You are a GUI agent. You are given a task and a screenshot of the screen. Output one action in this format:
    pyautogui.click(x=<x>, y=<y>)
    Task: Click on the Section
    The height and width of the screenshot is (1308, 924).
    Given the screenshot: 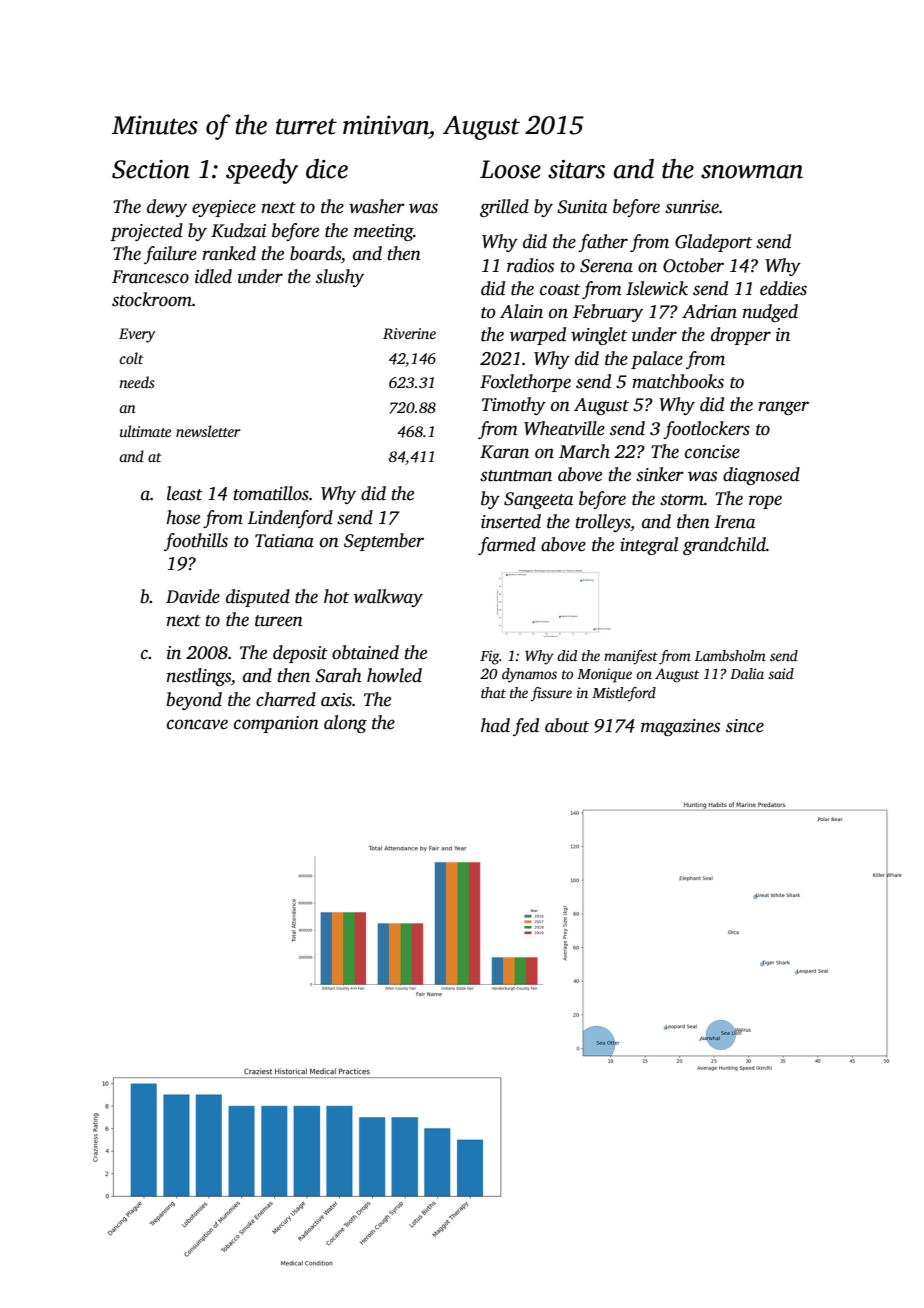 What is the action you would take?
    pyautogui.click(x=151, y=169)
